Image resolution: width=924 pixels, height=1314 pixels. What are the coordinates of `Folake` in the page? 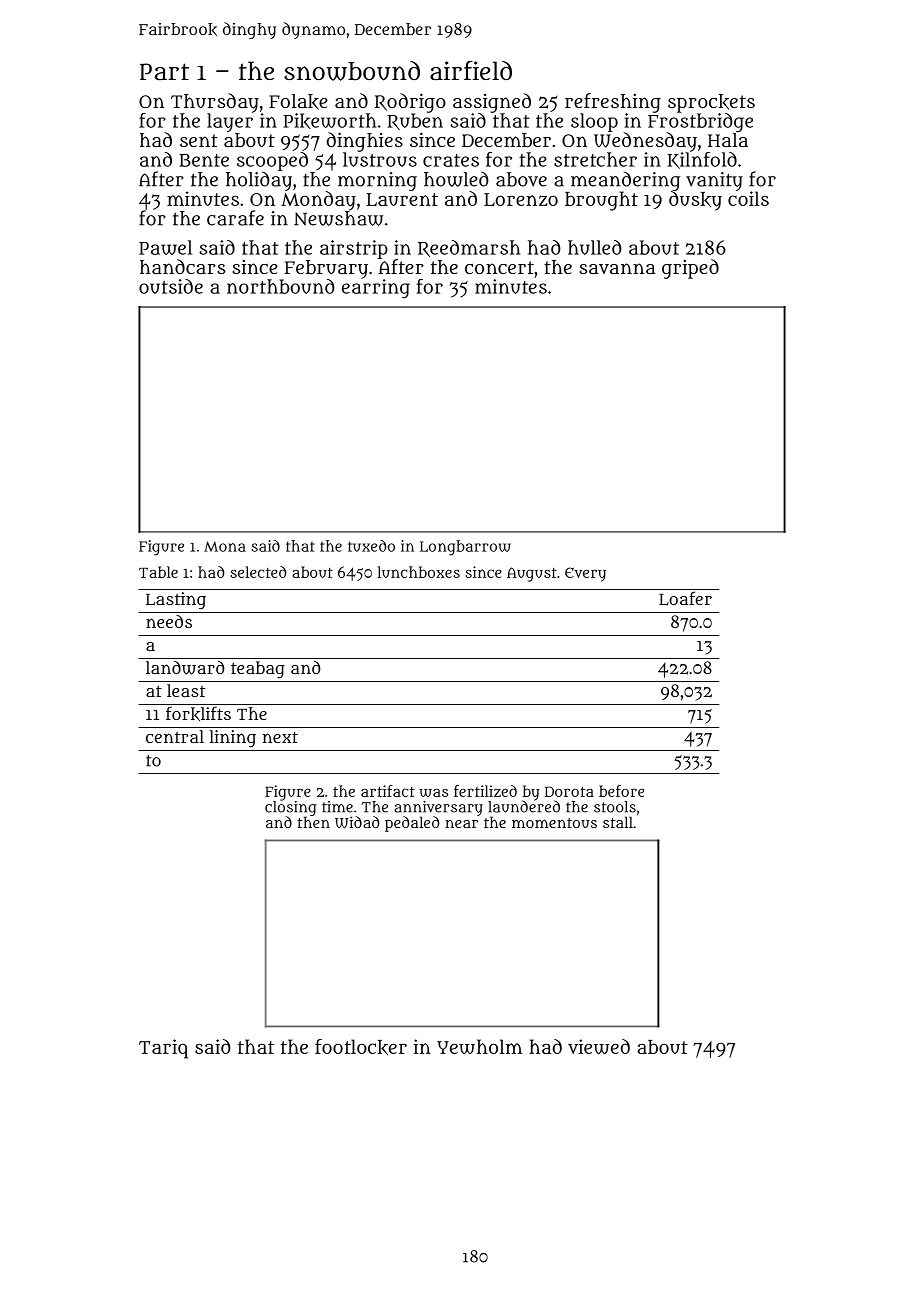 It's located at (298, 102).
